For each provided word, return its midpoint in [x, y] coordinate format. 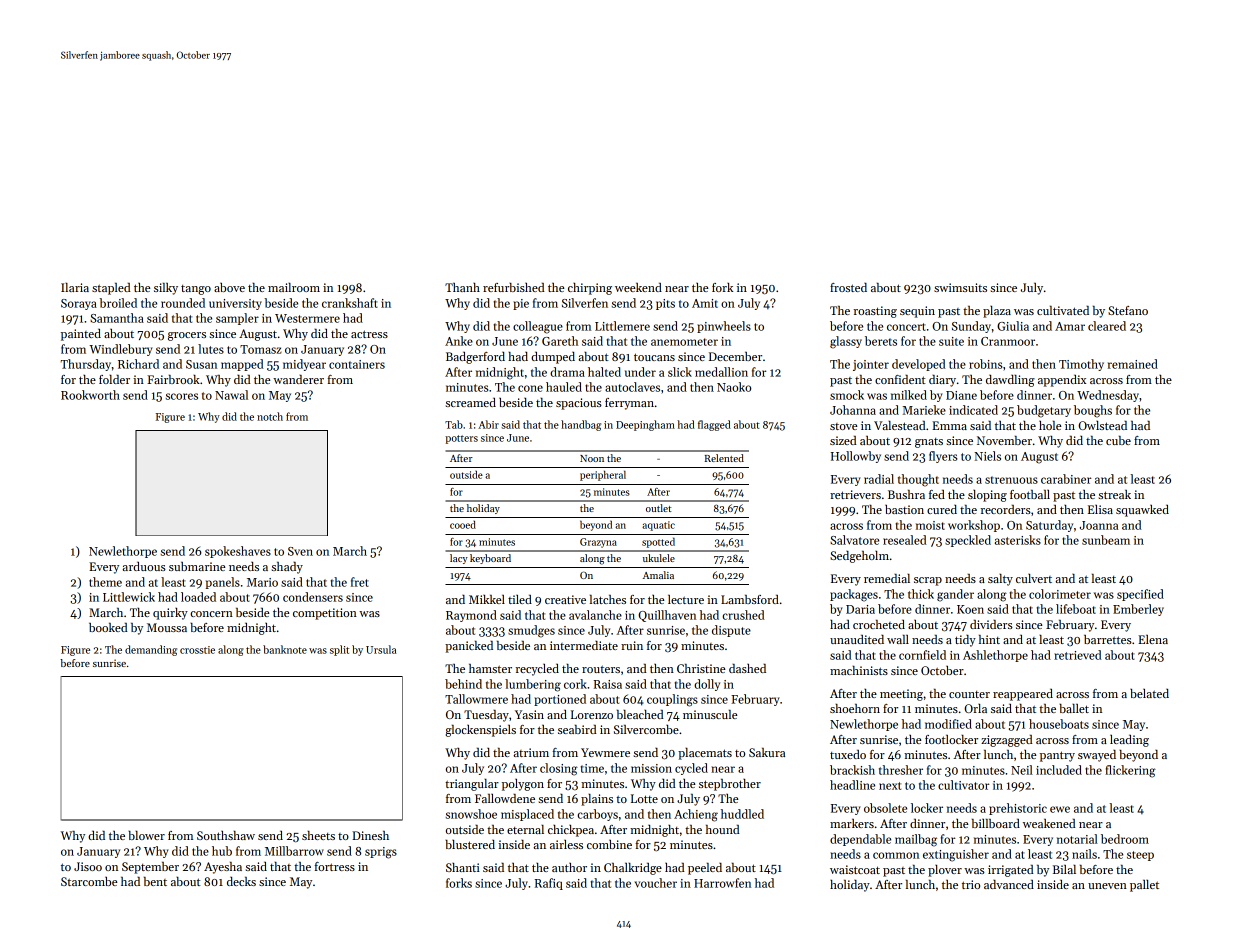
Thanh [462, 287]
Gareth [560, 341]
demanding [151, 650]
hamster [490, 668]
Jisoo [88, 866]
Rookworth [90, 395]
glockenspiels [481, 731]
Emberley [1138, 610]
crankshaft [350, 303]
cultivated [1063, 310]
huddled [742, 814]
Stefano [1128, 310]
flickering [1130, 771]
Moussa [167, 627]
